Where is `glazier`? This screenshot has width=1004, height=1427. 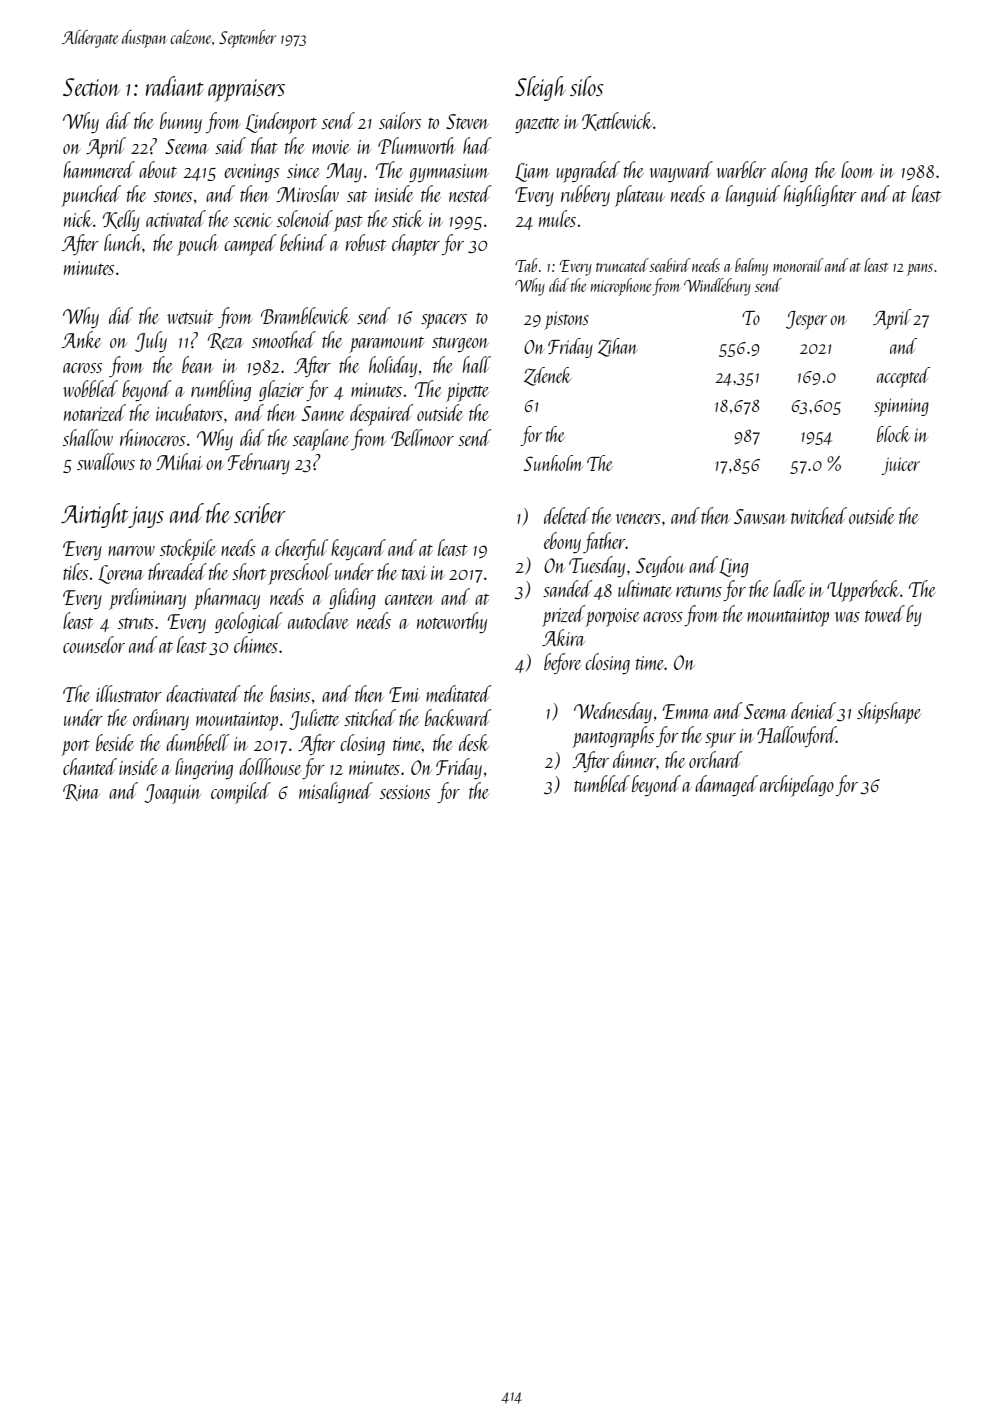 glazier is located at coordinates (281, 390).
